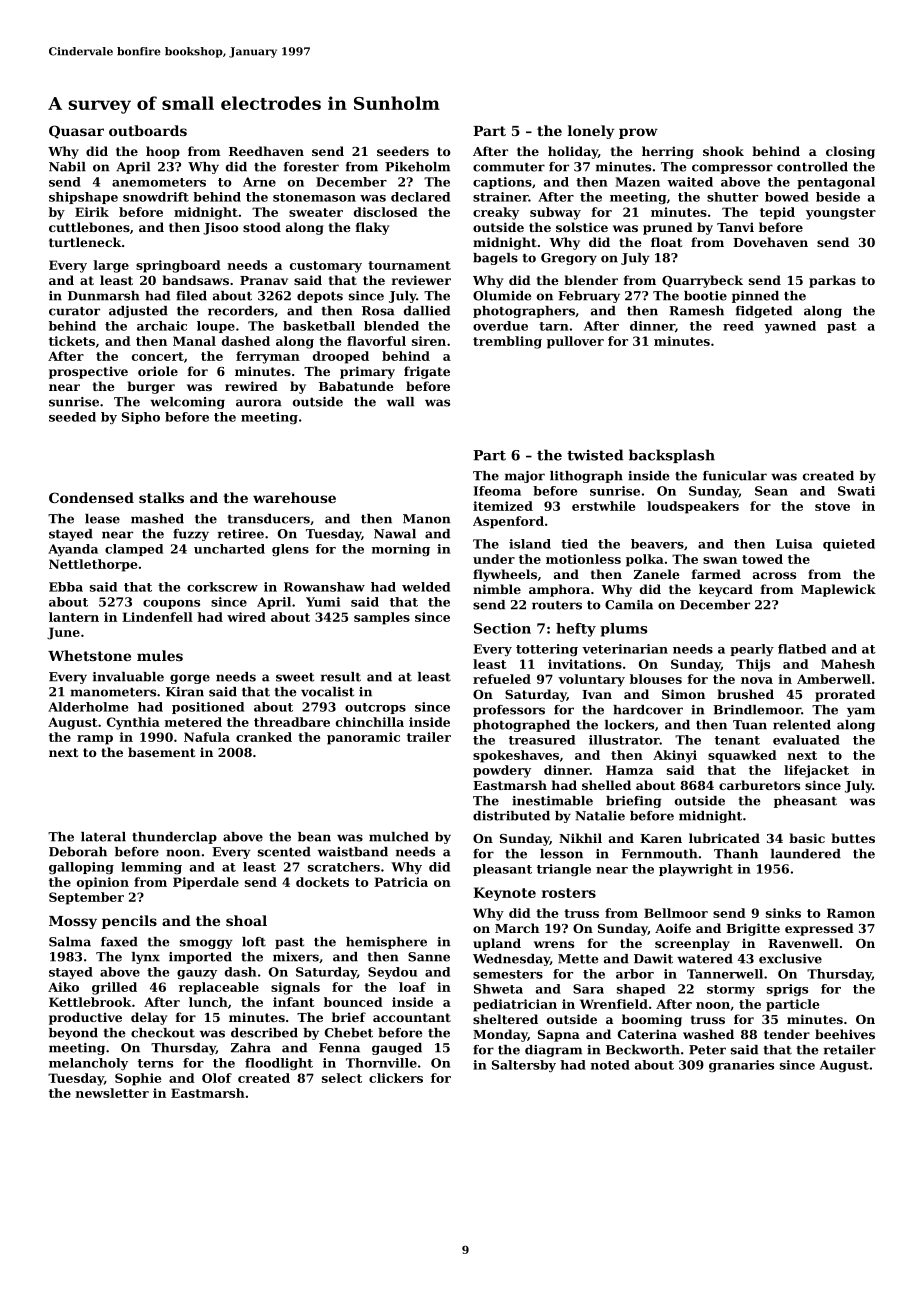  Describe the element at coordinates (675, 756) in the screenshot. I see `Akinyi` at that location.
